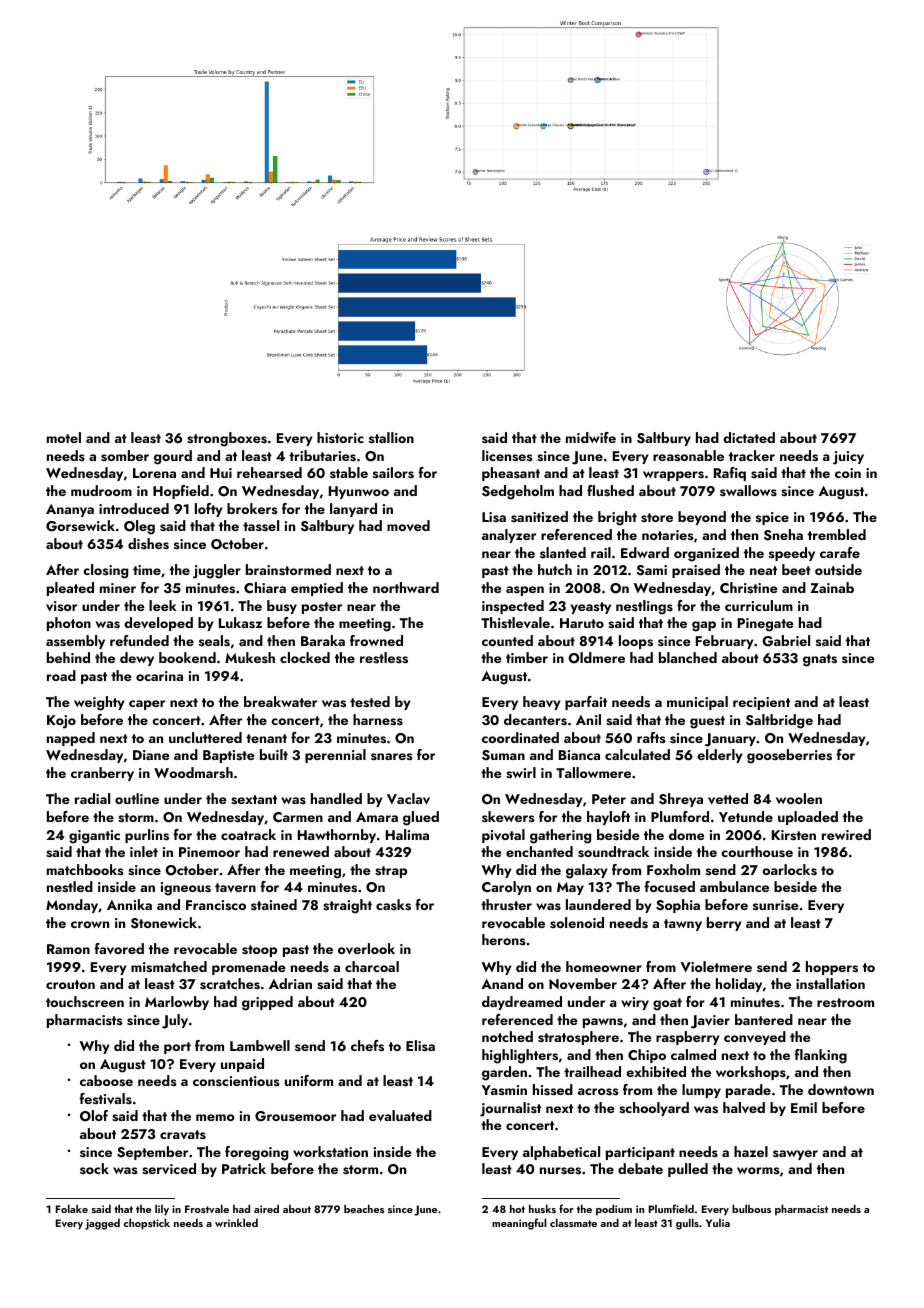  What do you see at coordinates (507, 456) in the screenshot?
I see `licenses` at bounding box center [507, 456].
